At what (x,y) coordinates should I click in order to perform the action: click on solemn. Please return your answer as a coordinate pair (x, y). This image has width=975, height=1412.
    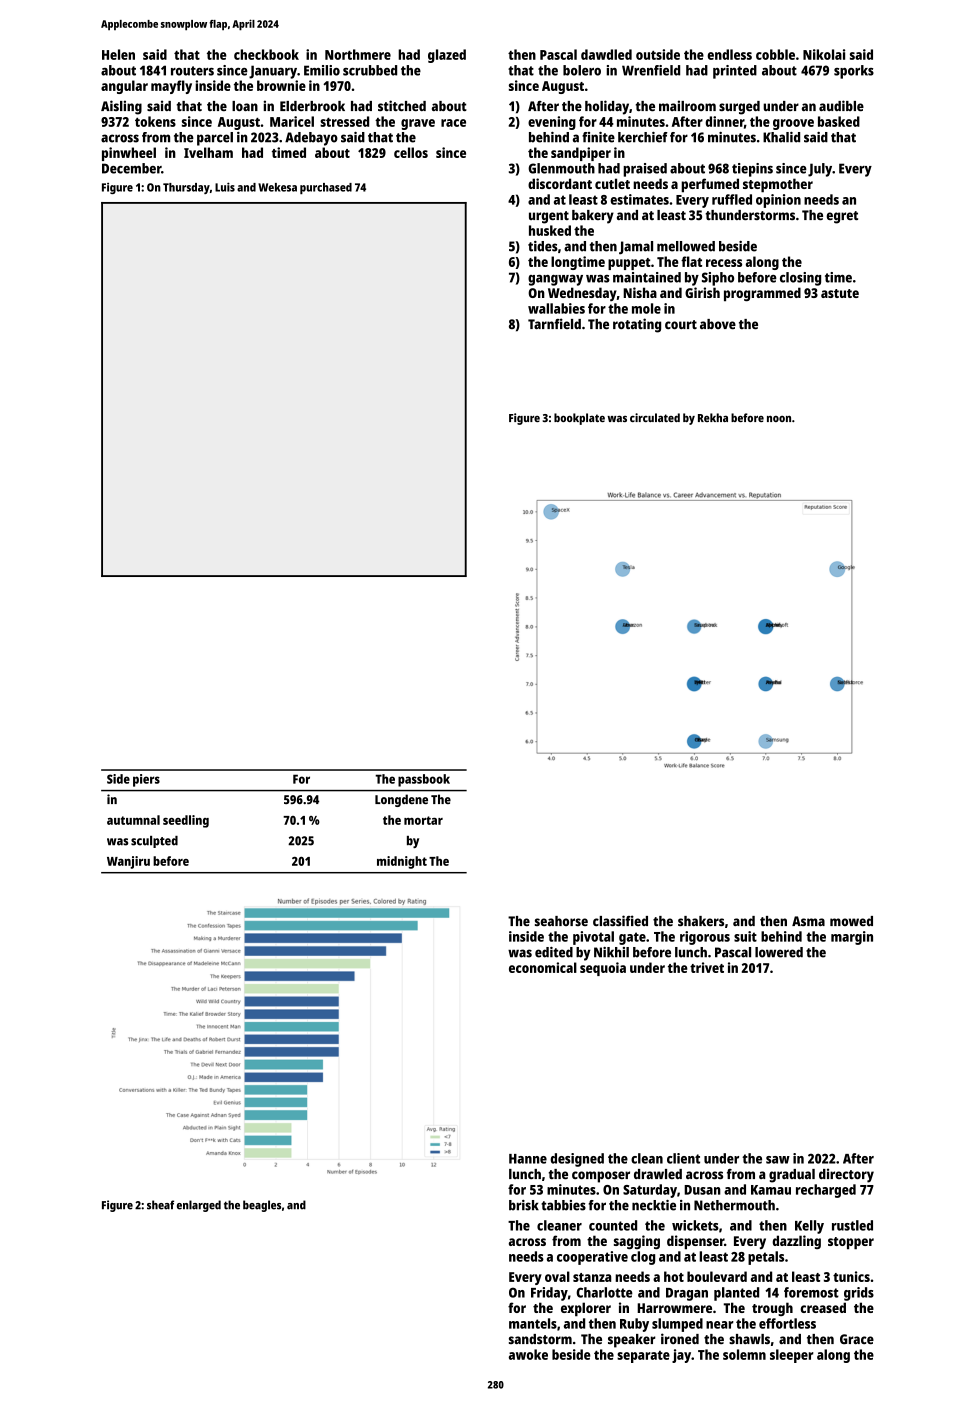
    Looking at the image, I should click on (744, 1354).
